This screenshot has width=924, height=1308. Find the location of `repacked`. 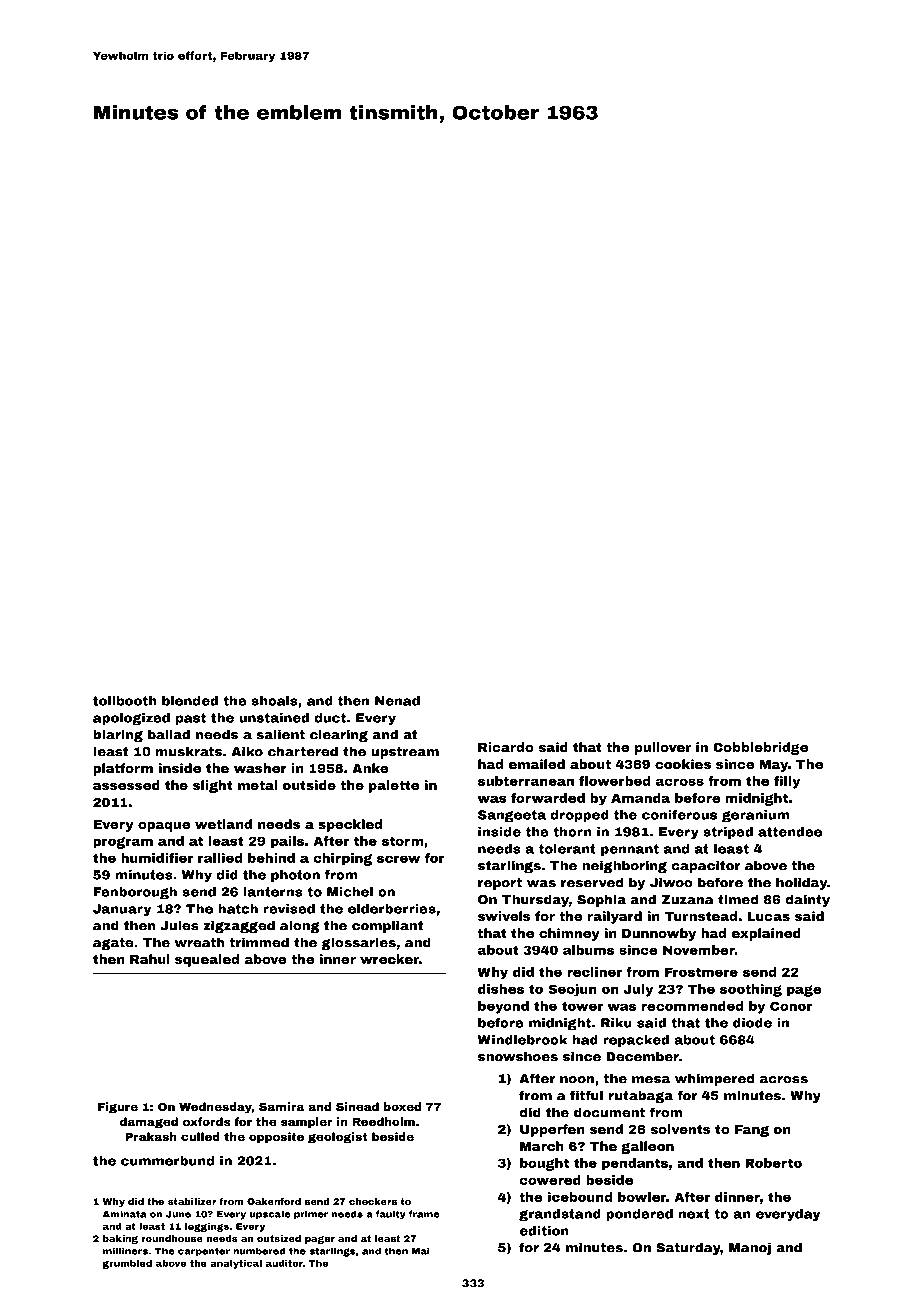

repacked is located at coordinates (636, 1041).
